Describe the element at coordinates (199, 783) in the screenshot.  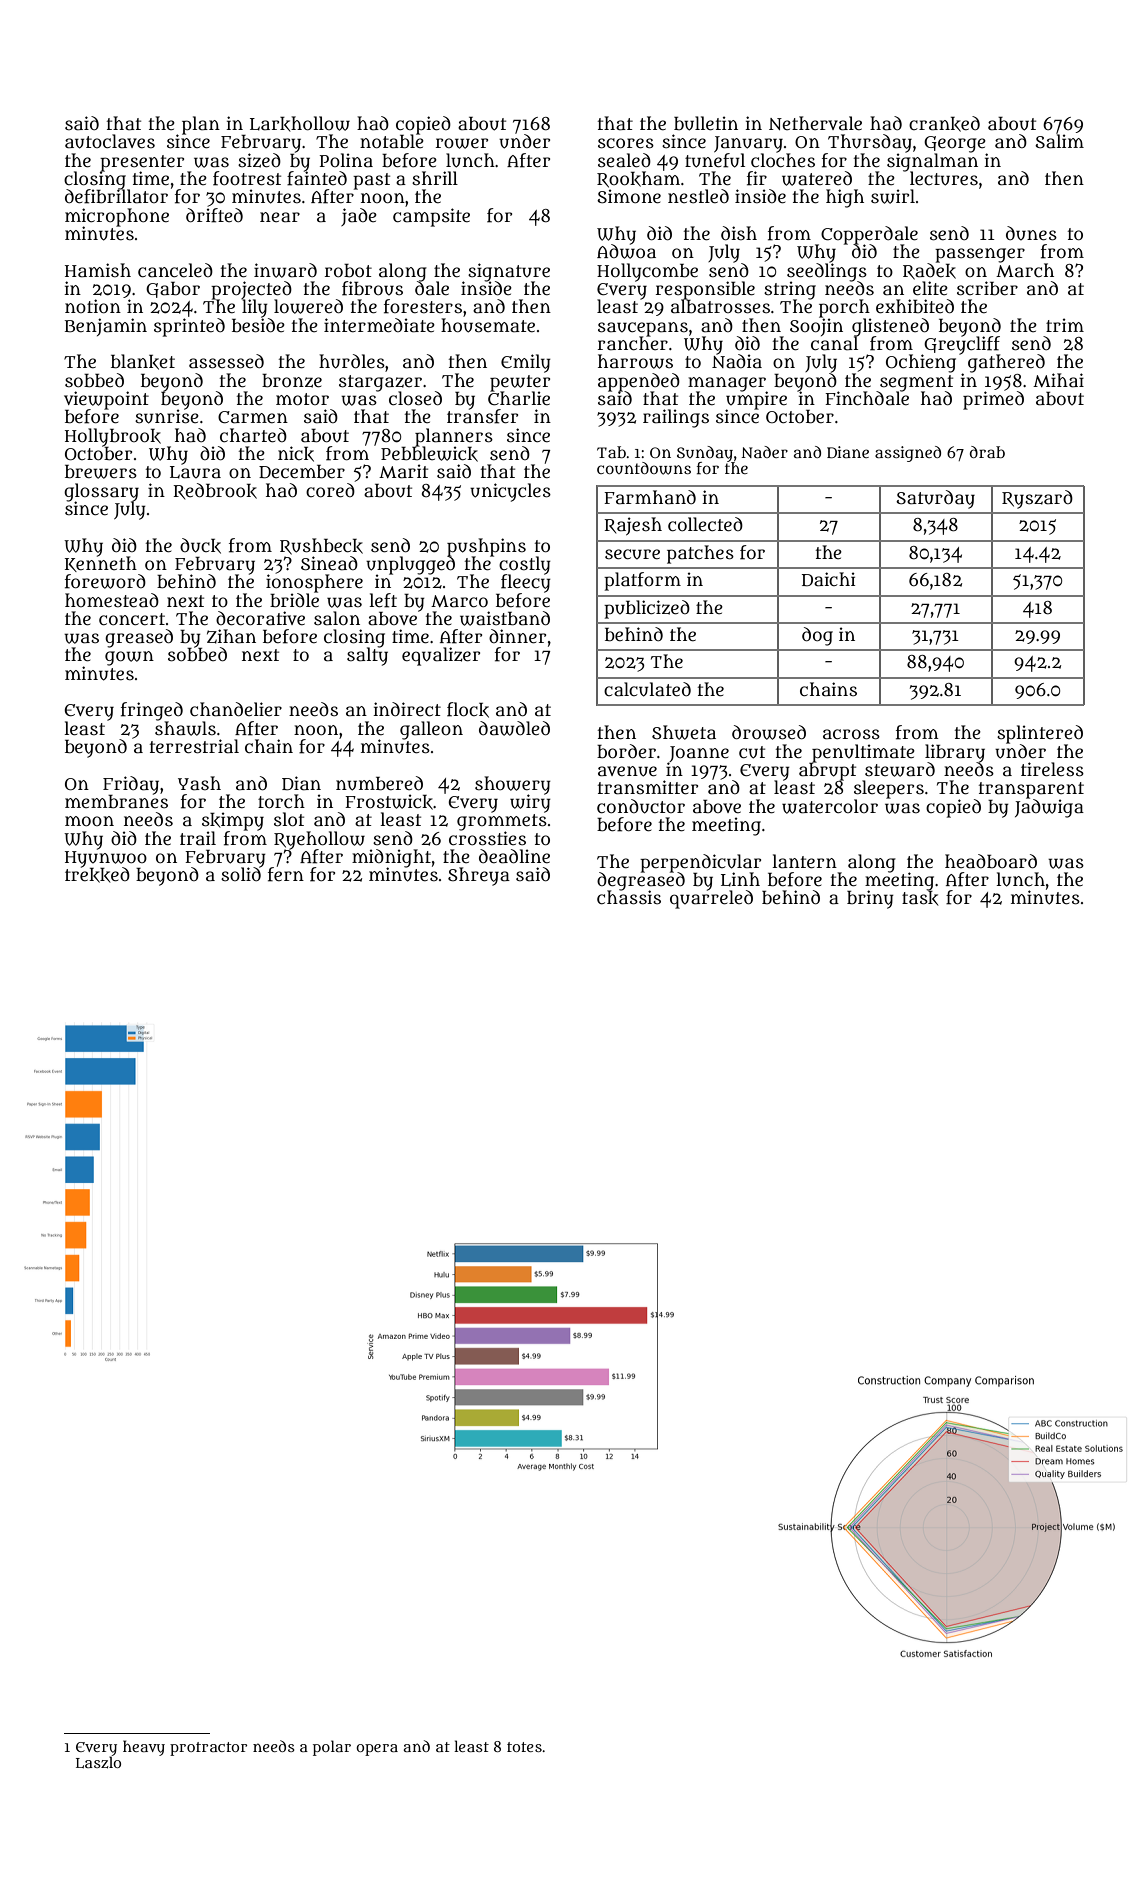
I see `Yash` at that location.
